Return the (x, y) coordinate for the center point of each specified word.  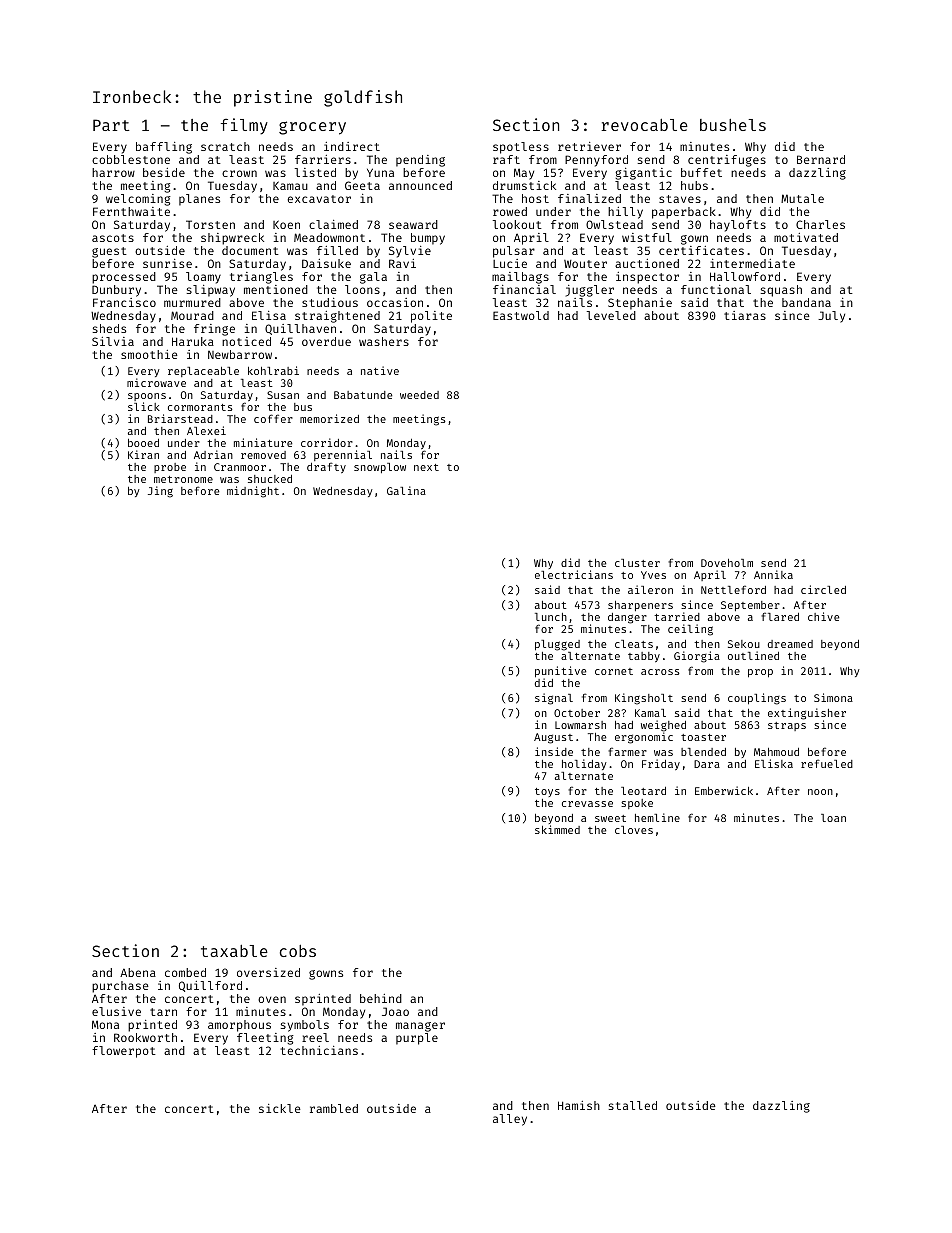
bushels (733, 125)
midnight (253, 492)
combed (185, 972)
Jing (160, 492)
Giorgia (697, 657)
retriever (589, 146)
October (577, 713)
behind (381, 998)
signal (554, 699)
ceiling (690, 630)
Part (111, 125)
